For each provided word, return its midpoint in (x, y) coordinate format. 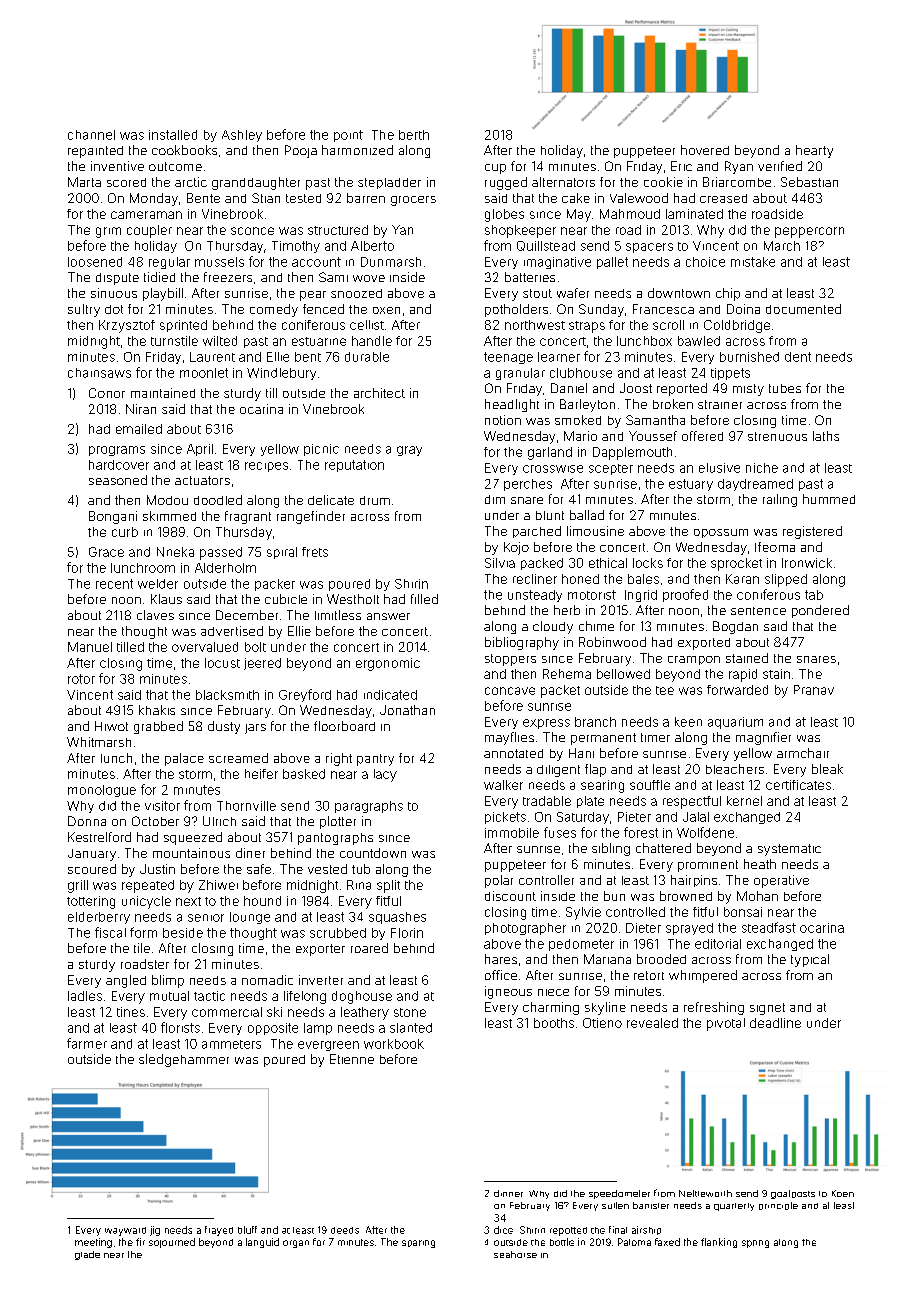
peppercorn (809, 232)
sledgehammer (184, 1060)
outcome (175, 166)
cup (495, 169)
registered (812, 532)
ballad (587, 515)
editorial (718, 944)
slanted (411, 1028)
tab (814, 595)
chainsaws (99, 373)
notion (503, 420)
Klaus (166, 599)
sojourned (172, 1243)
